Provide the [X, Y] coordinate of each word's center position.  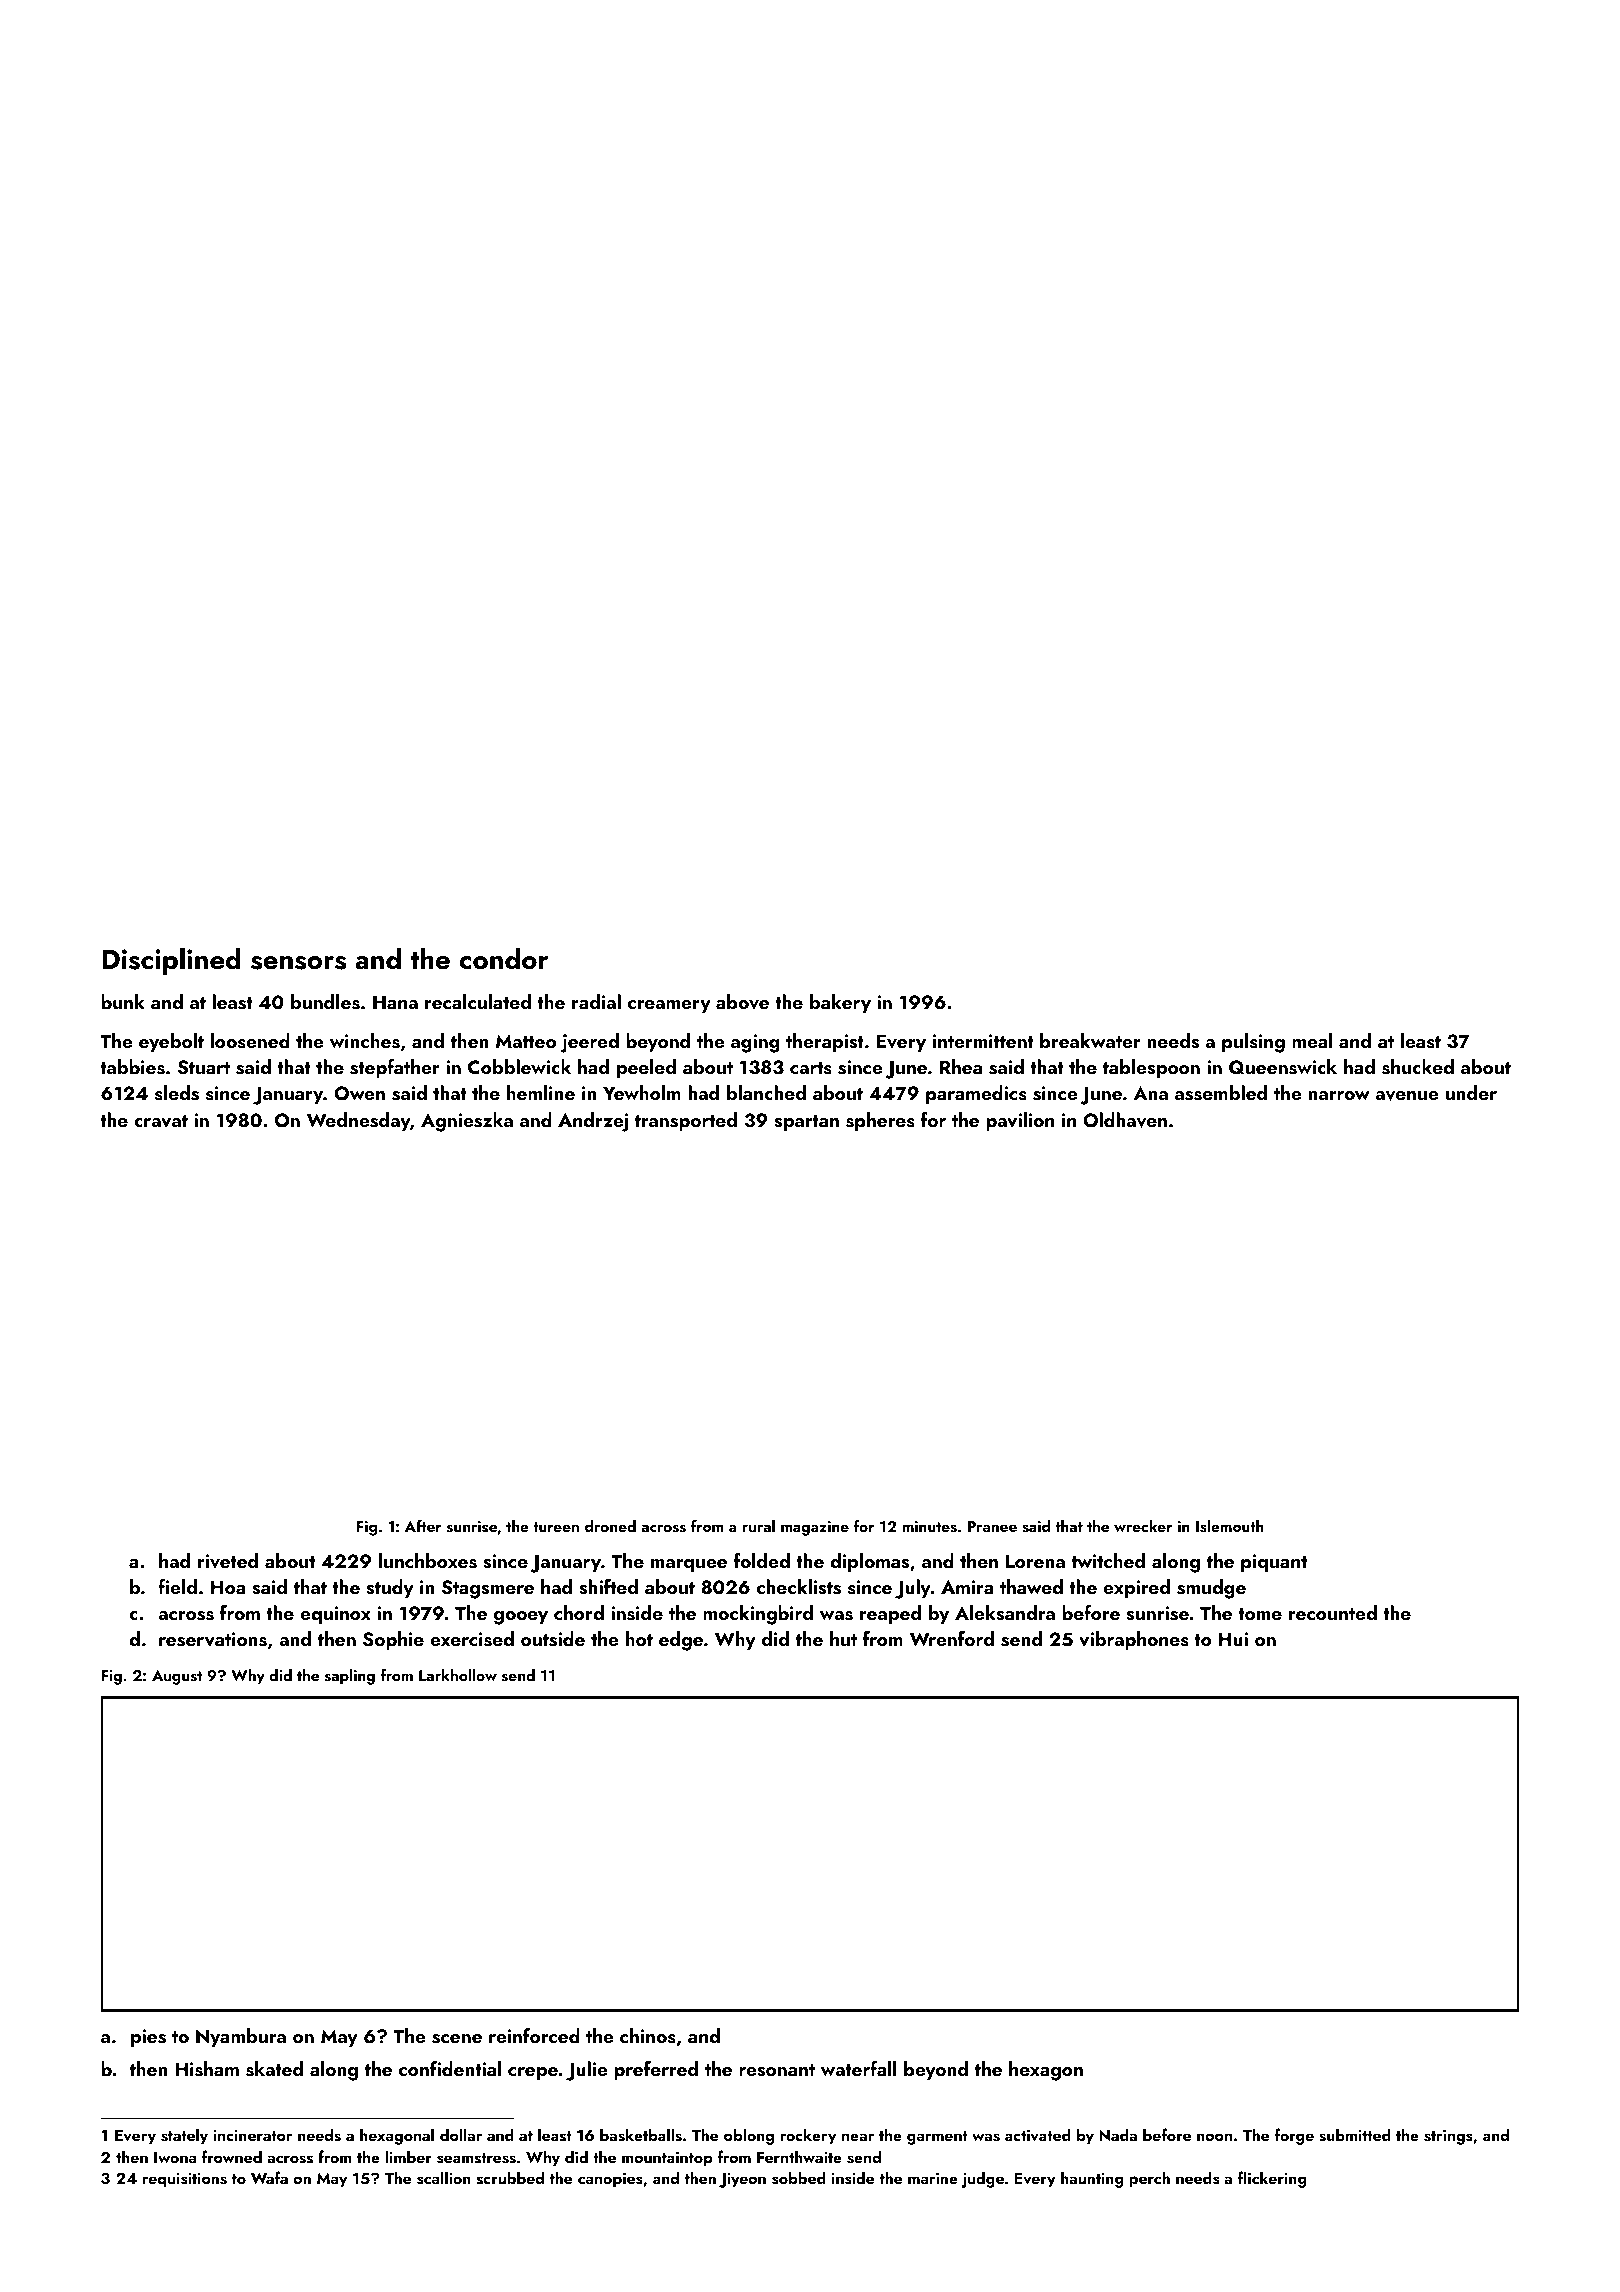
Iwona [175, 2157]
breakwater [1090, 1040]
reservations [213, 1639]
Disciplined [171, 961]
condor [504, 958]
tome [1260, 1614]
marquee [689, 1565]
